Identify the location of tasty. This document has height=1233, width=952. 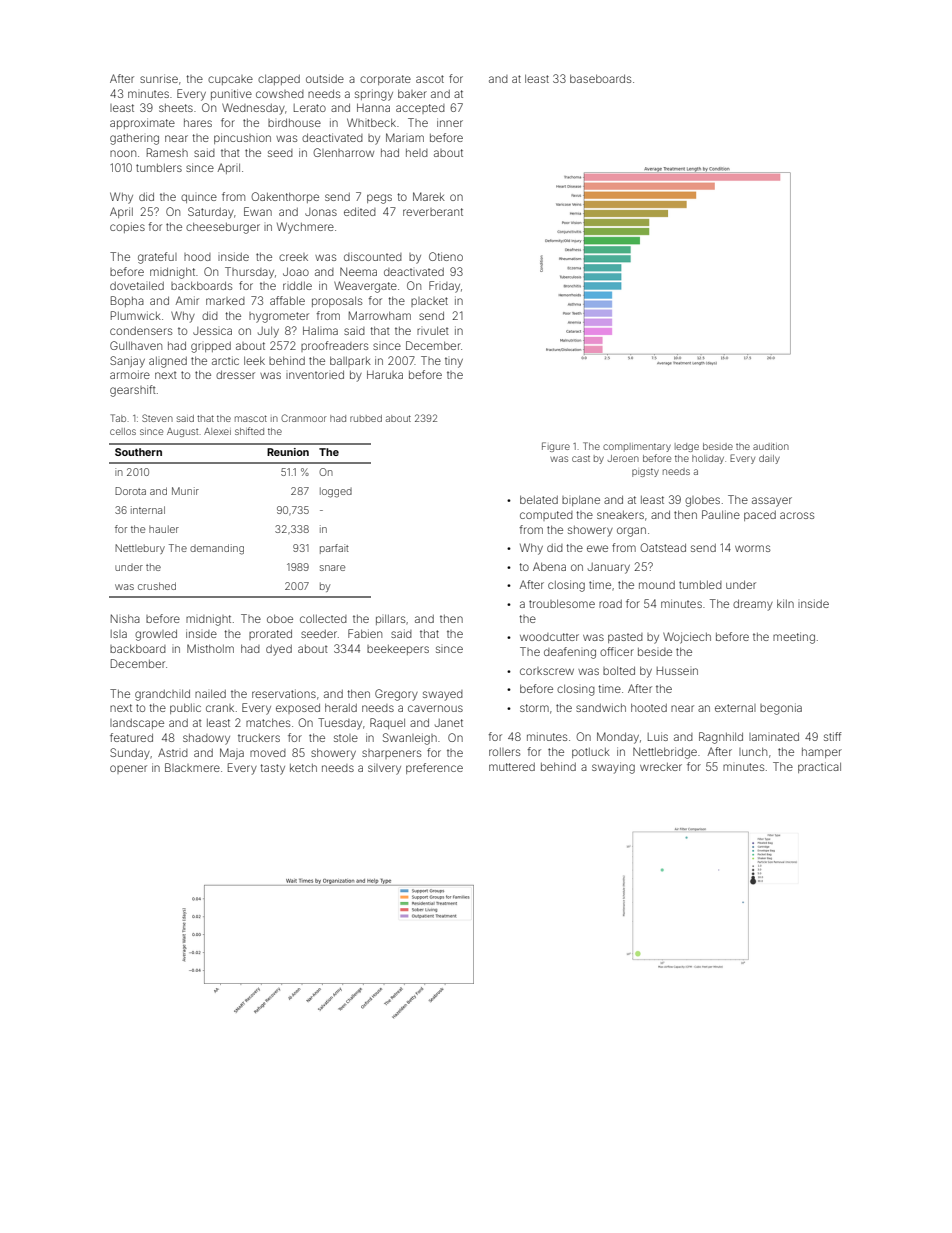
(272, 769).
